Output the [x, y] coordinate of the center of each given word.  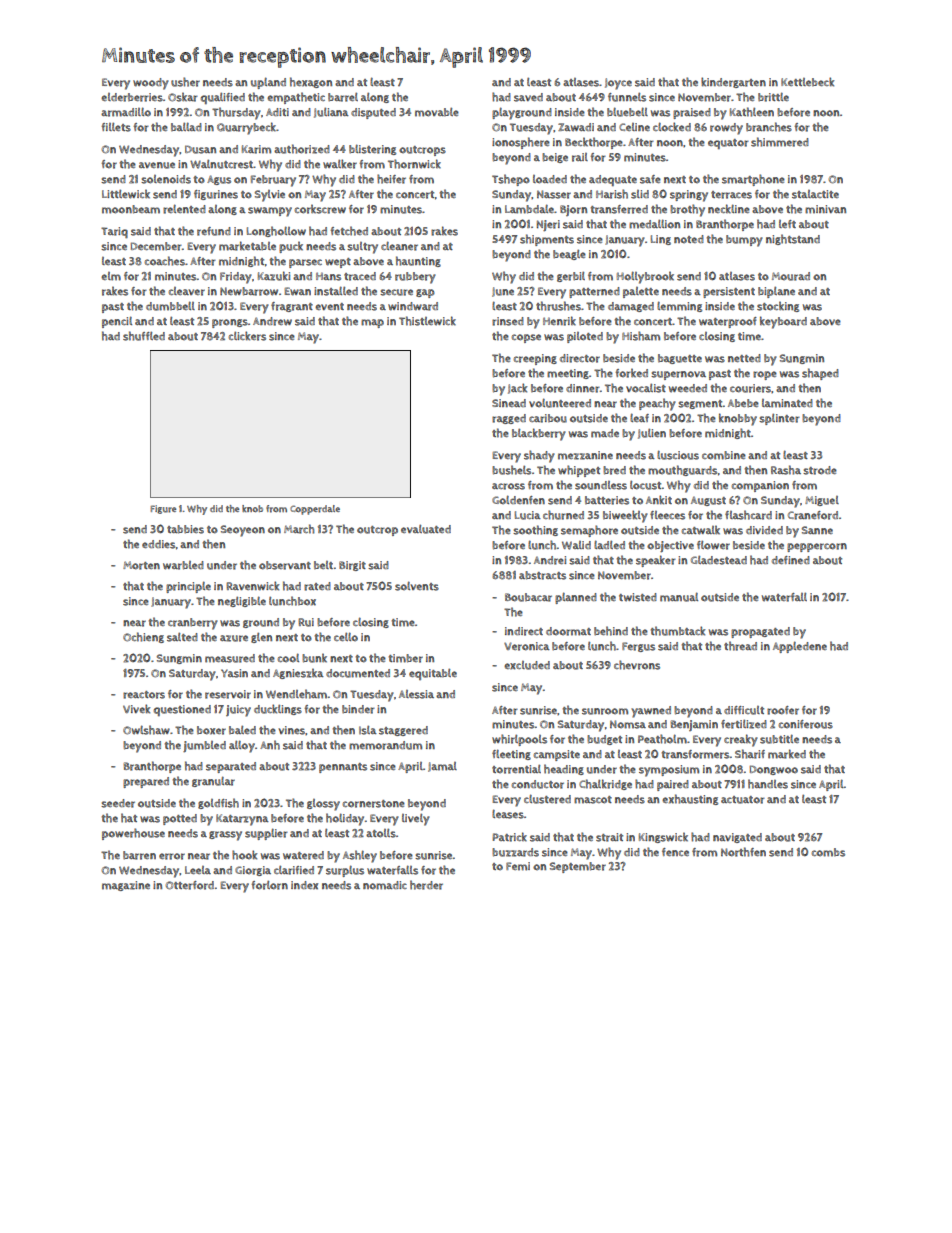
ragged [509, 419]
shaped [820, 374]
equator [728, 144]
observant [285, 565]
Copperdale [315, 510]
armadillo [126, 112]
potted [180, 819]
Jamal [442, 767]
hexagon [311, 82]
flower [713, 545]
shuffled [144, 336]
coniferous [806, 724]
